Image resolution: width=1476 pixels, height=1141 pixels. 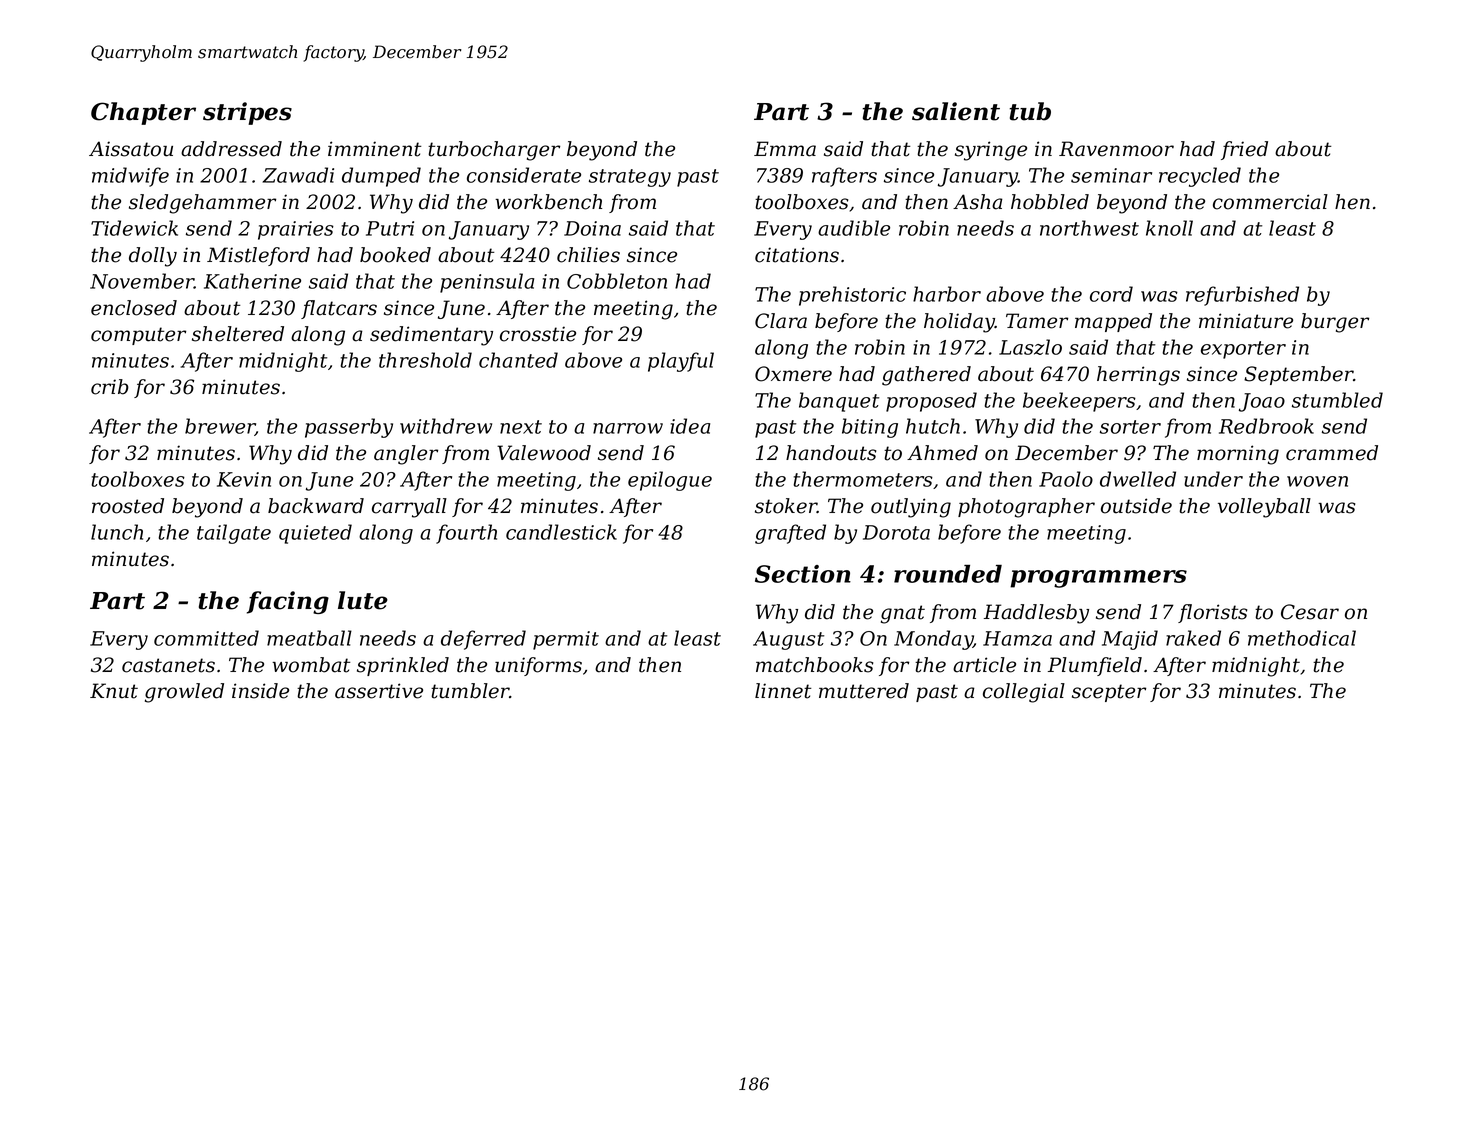 What do you see at coordinates (561, 532) in the screenshot?
I see `candlestick` at bounding box center [561, 532].
